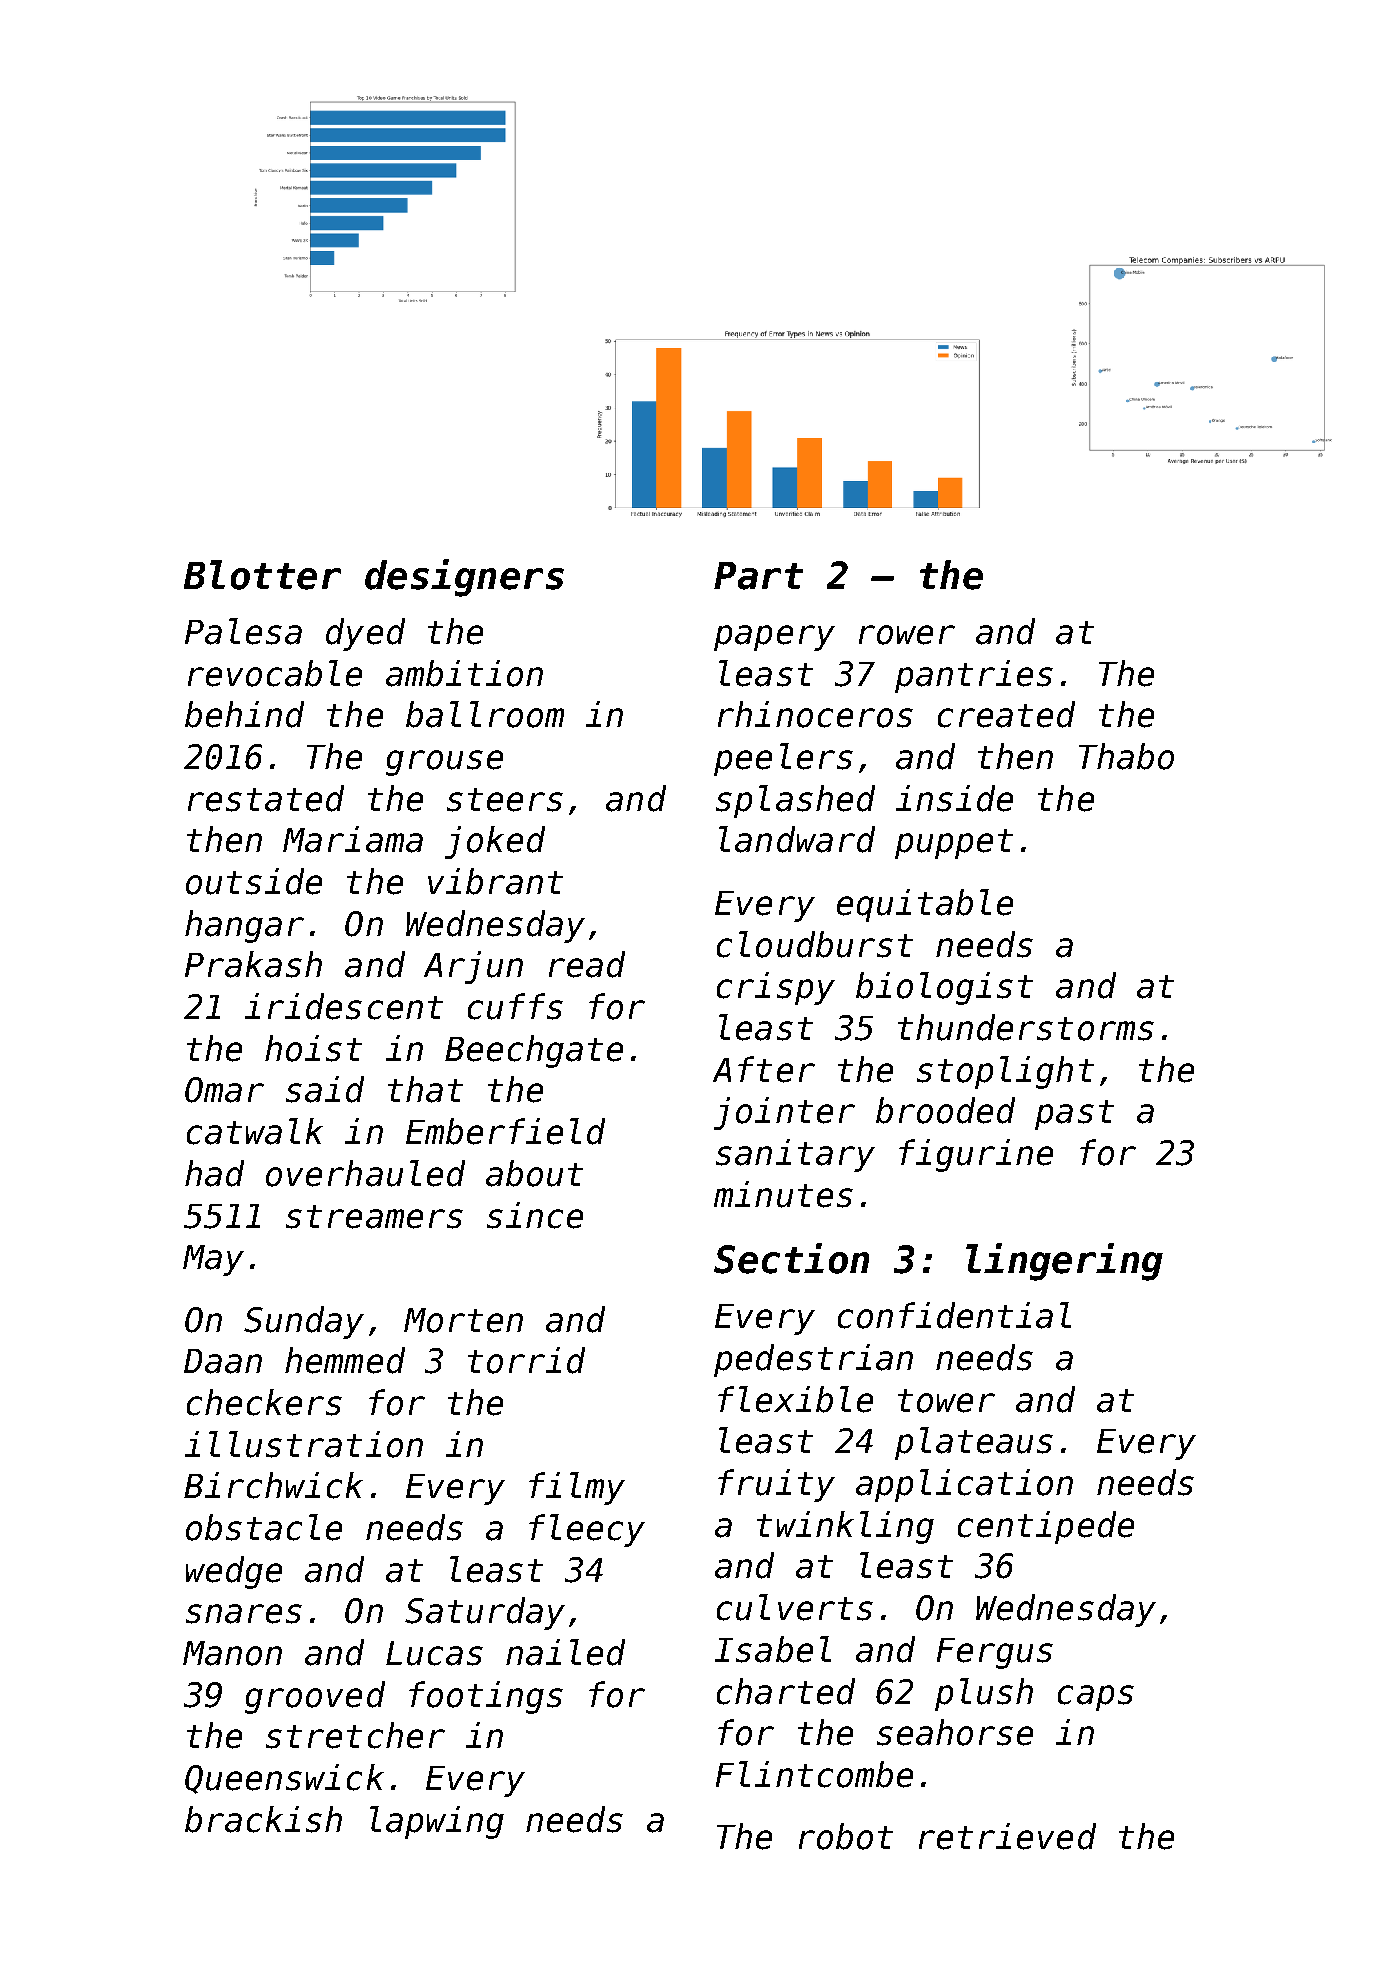 The height and width of the page is (1969, 1386). Describe the element at coordinates (907, 635) in the page. I see `rower` at that location.
